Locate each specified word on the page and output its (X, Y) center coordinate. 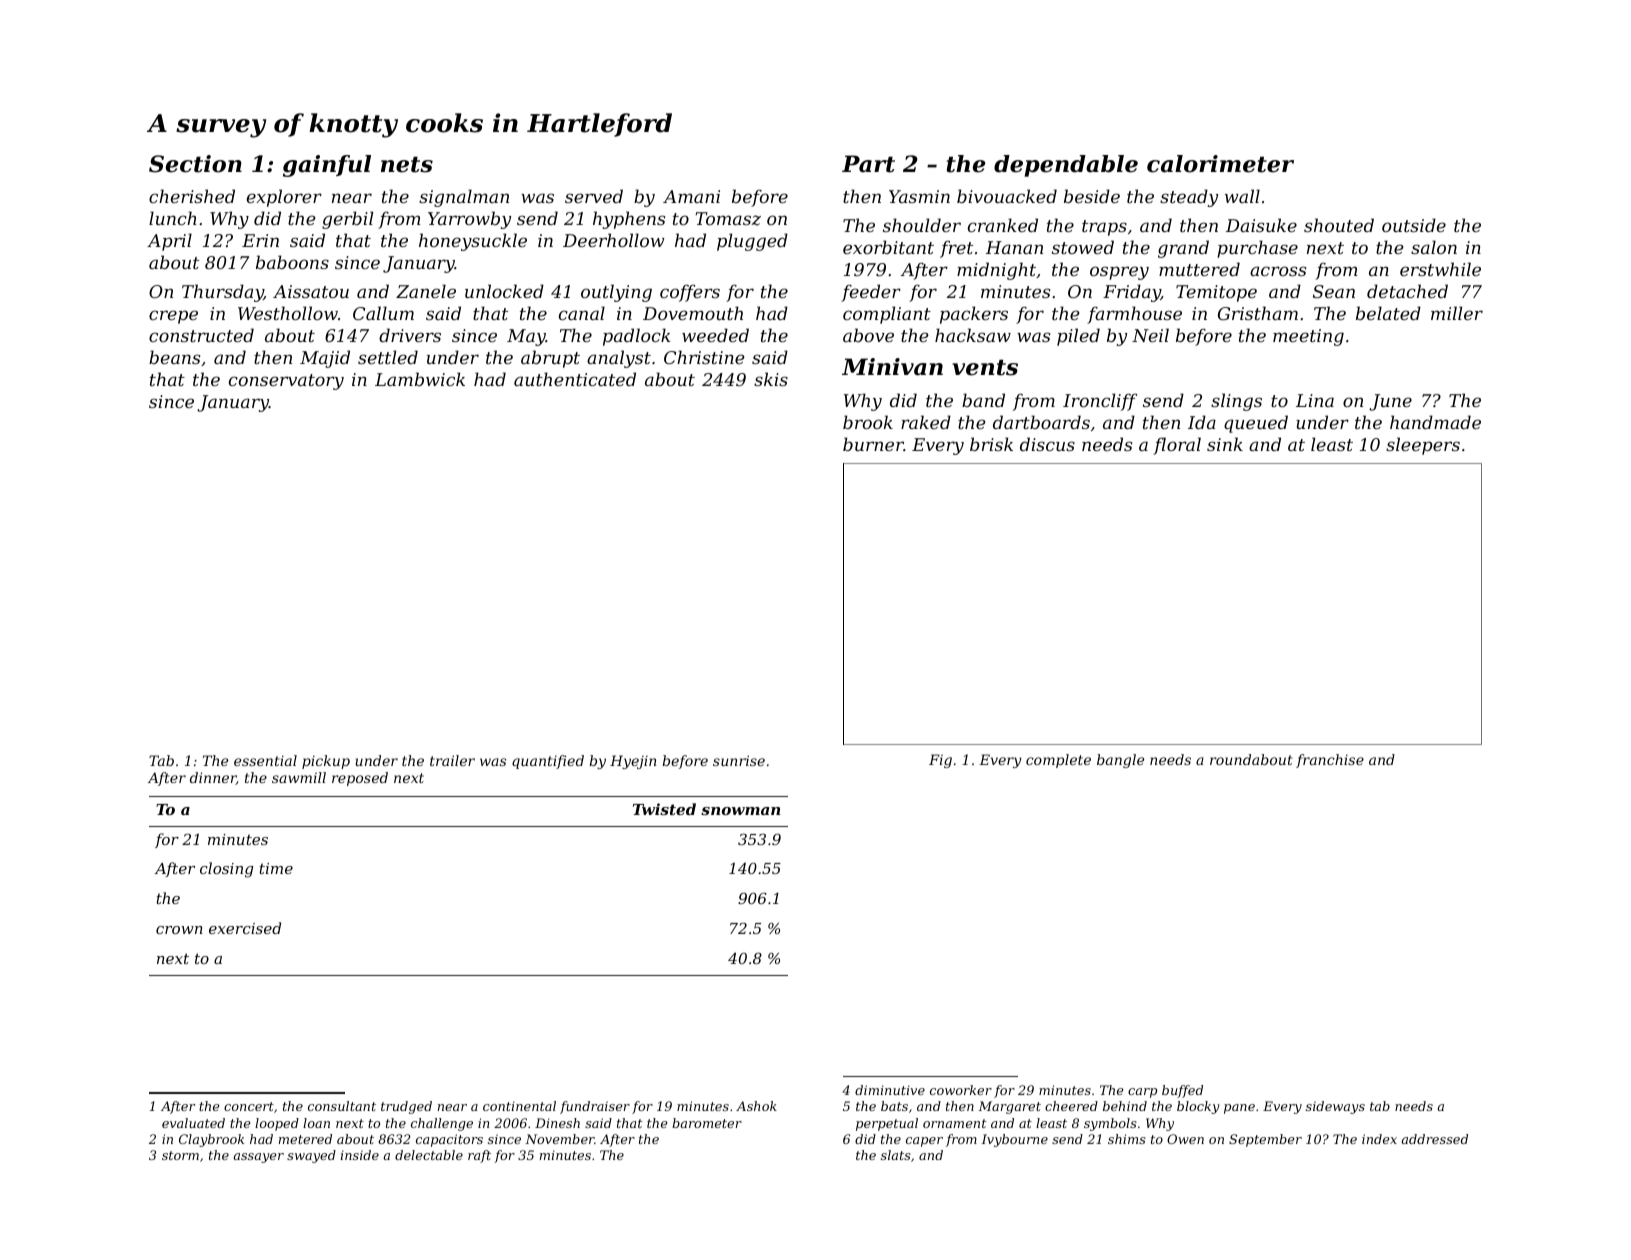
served (594, 196)
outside (1414, 225)
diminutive (890, 1090)
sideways (1335, 1107)
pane (1239, 1109)
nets (407, 165)
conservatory (286, 382)
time (276, 868)
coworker (961, 1090)
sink (1225, 444)
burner (873, 444)
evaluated (193, 1123)
